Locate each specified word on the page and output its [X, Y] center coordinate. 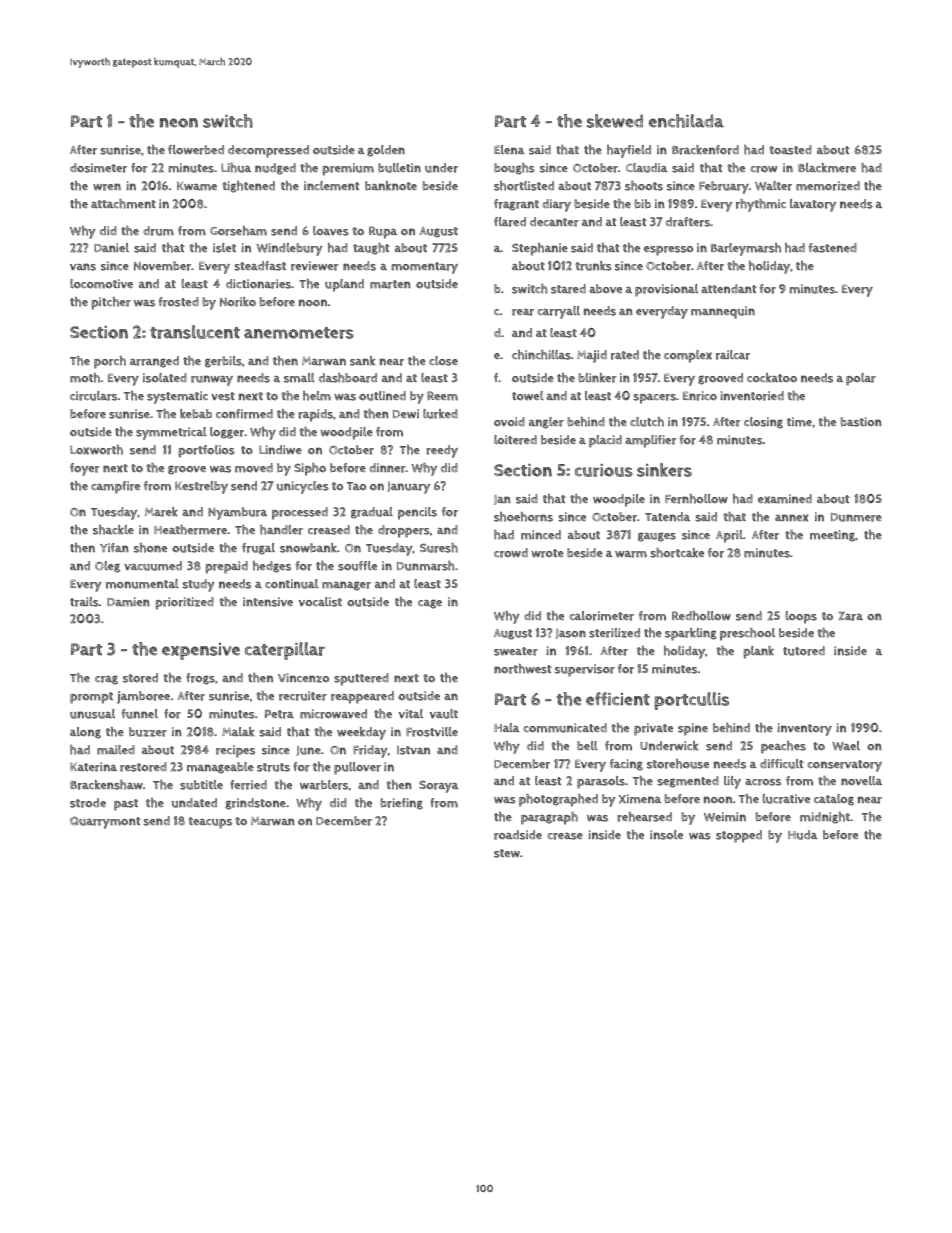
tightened [248, 187]
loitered [515, 440]
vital [411, 714]
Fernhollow [696, 499]
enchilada [686, 121]
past [126, 805]
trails [84, 602]
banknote [391, 186]
